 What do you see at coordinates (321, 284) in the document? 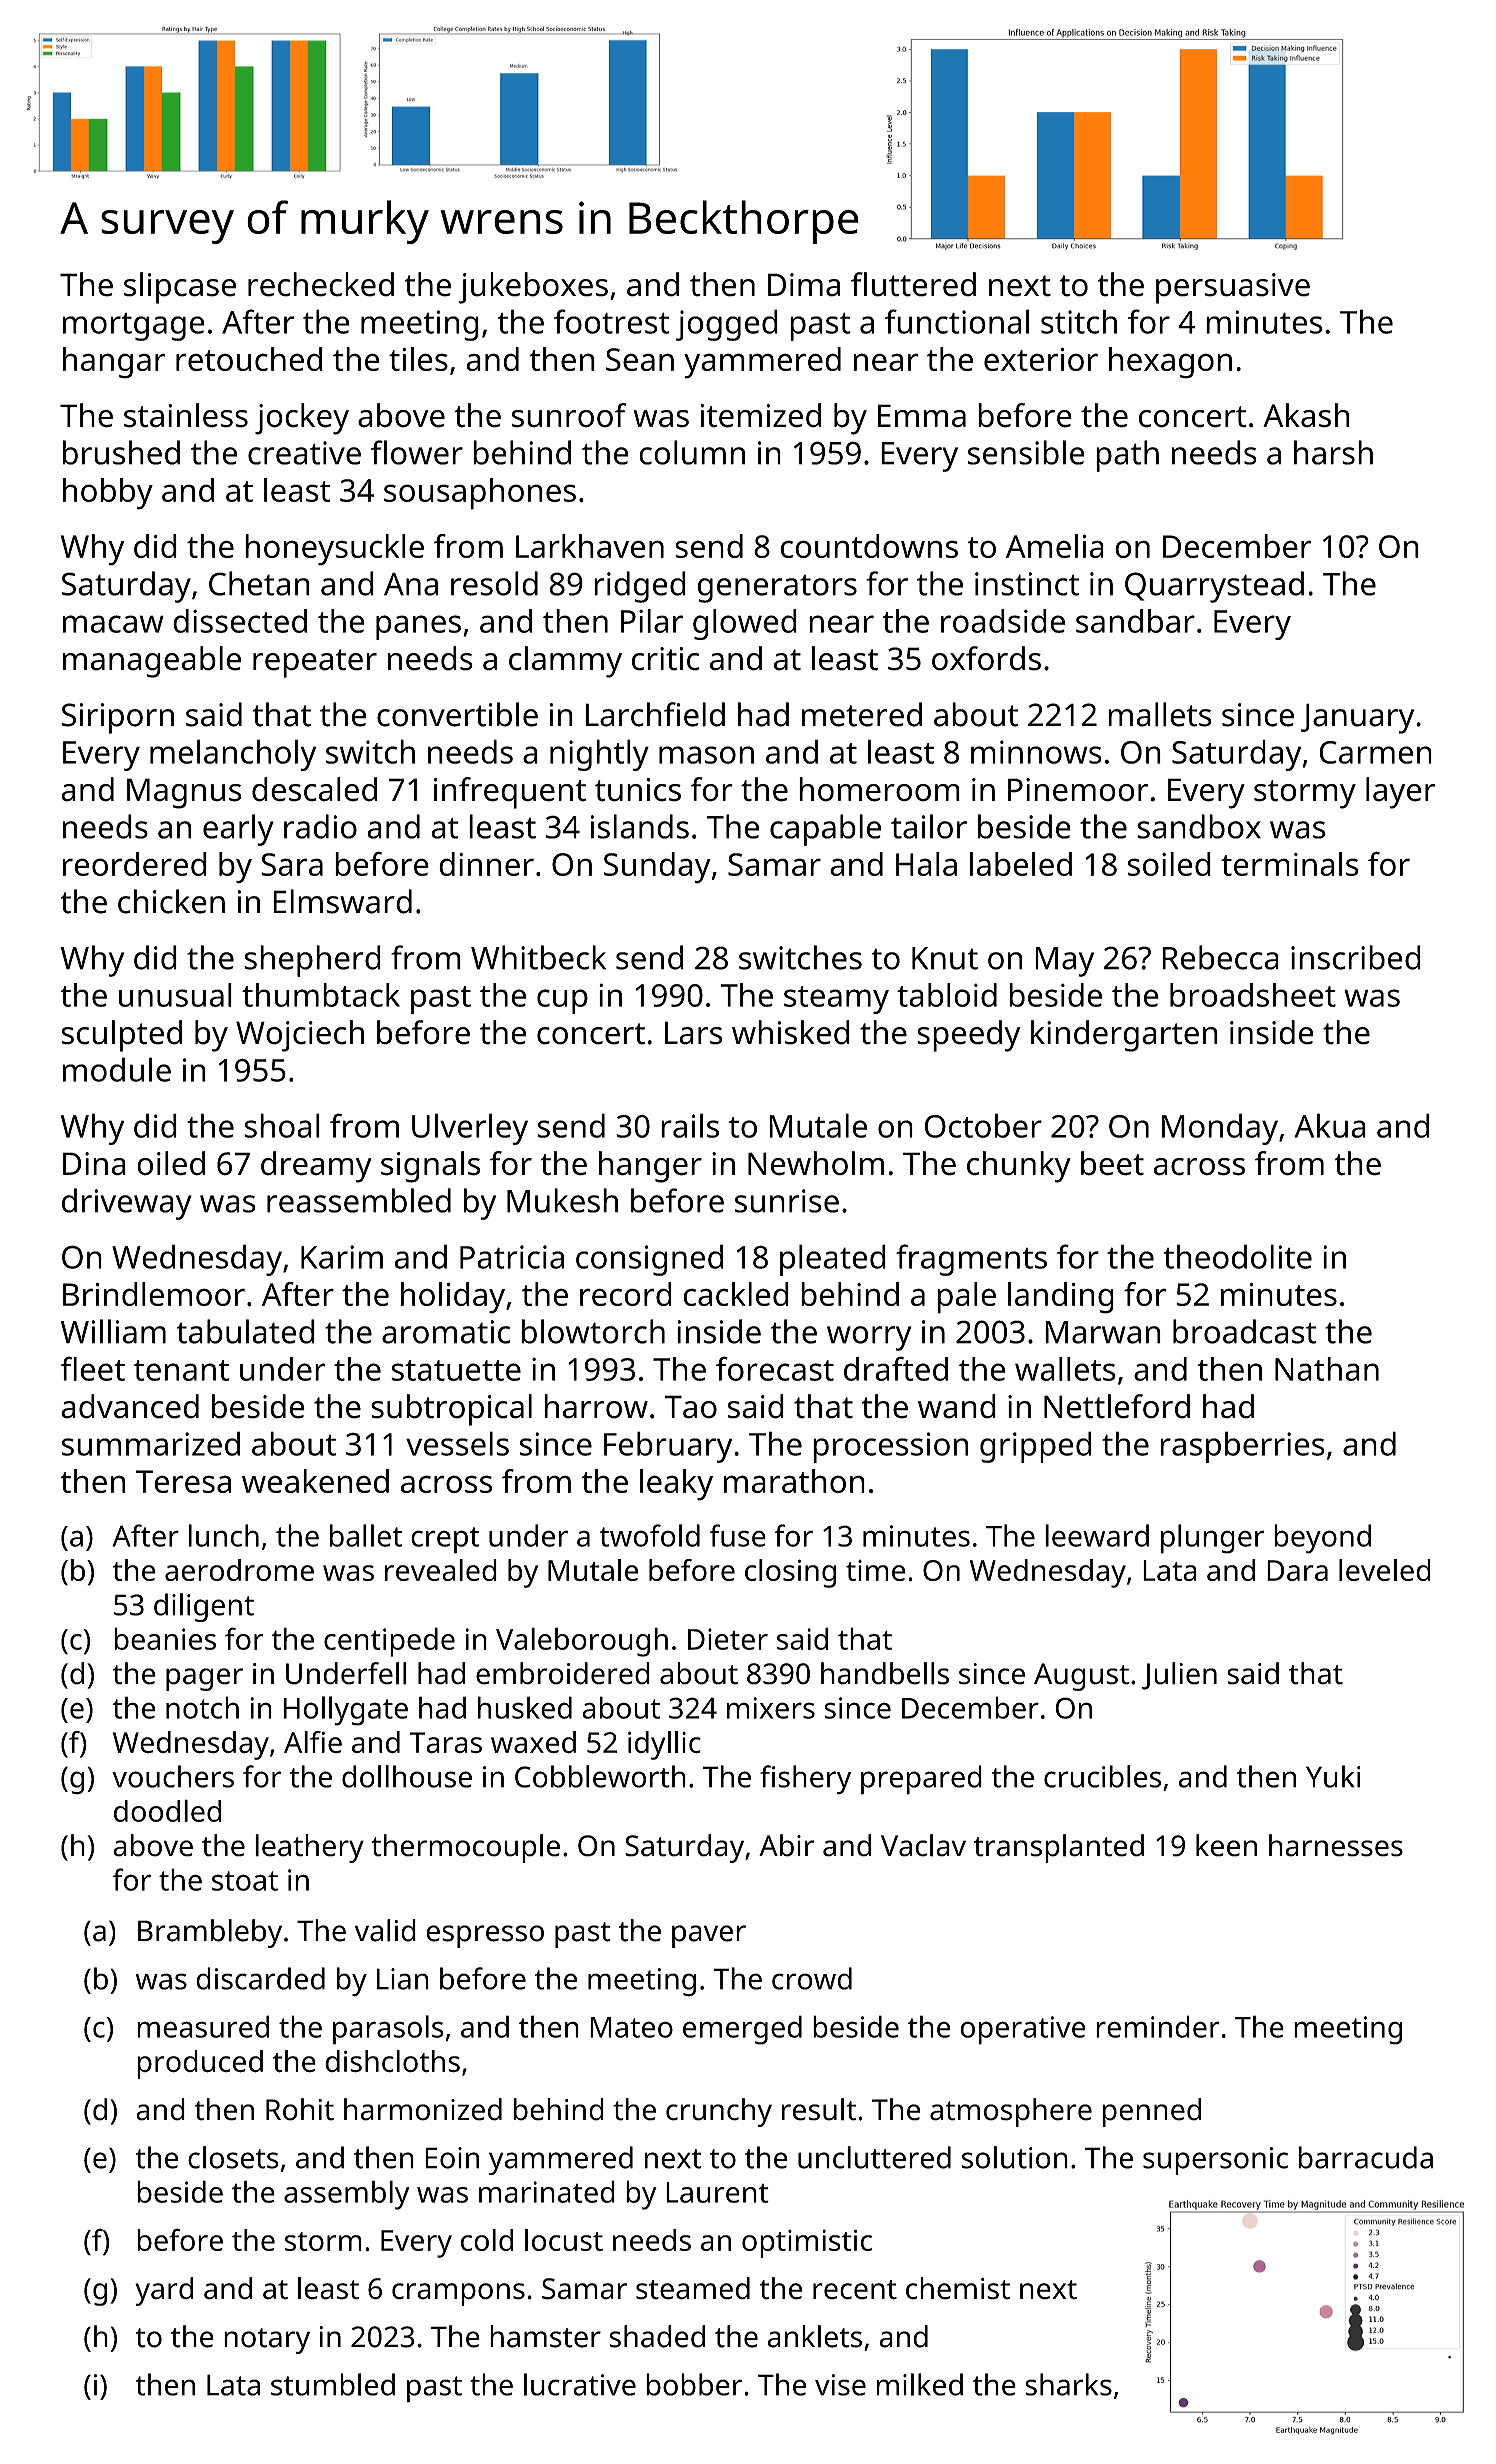
I see `rechecked` at bounding box center [321, 284].
